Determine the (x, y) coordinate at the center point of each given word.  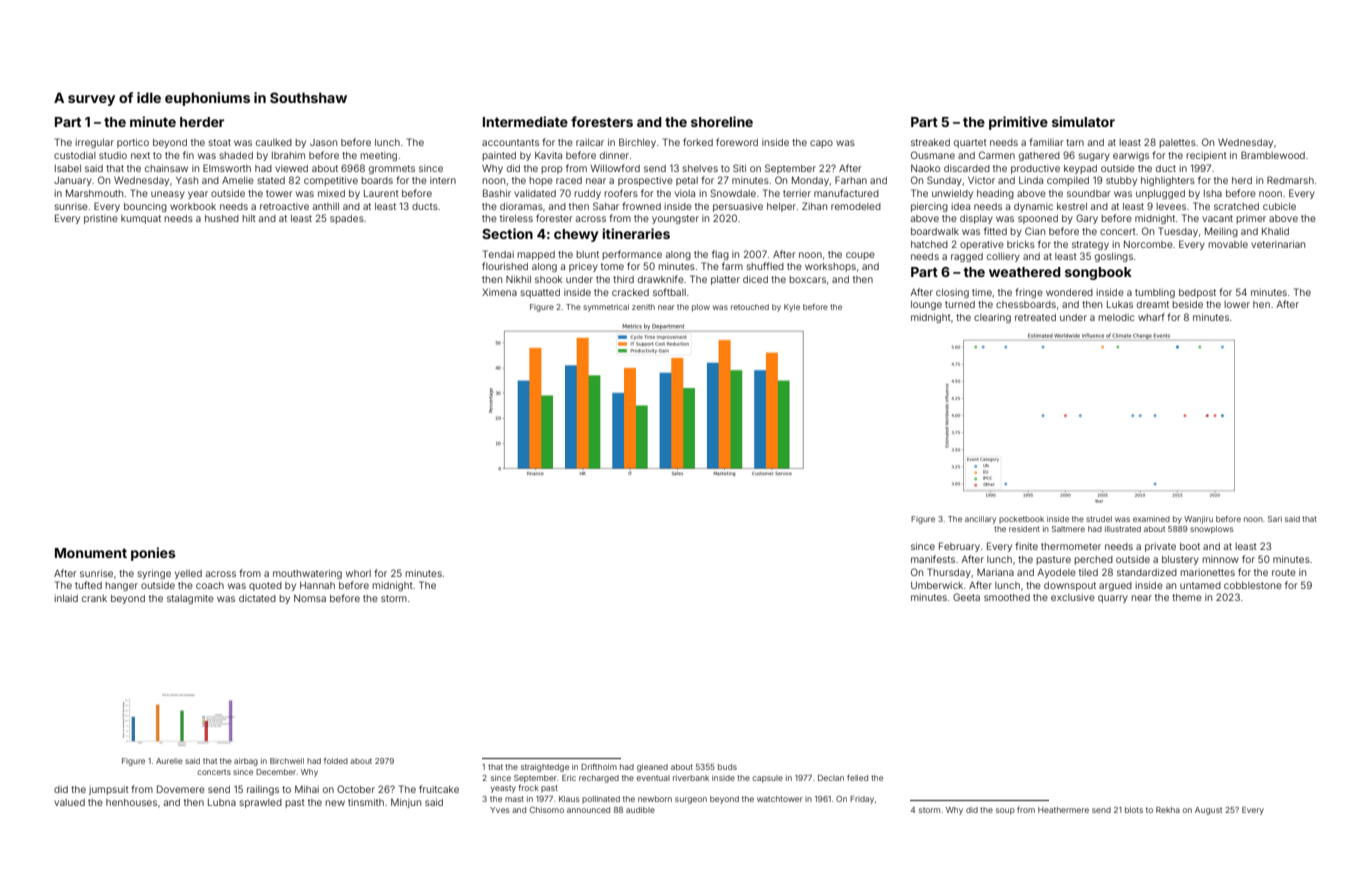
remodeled (856, 206)
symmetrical (606, 308)
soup (1005, 811)
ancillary (980, 520)
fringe (1029, 293)
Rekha (1168, 810)
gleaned (652, 768)
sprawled (261, 803)
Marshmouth (94, 193)
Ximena (499, 292)
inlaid (66, 598)
